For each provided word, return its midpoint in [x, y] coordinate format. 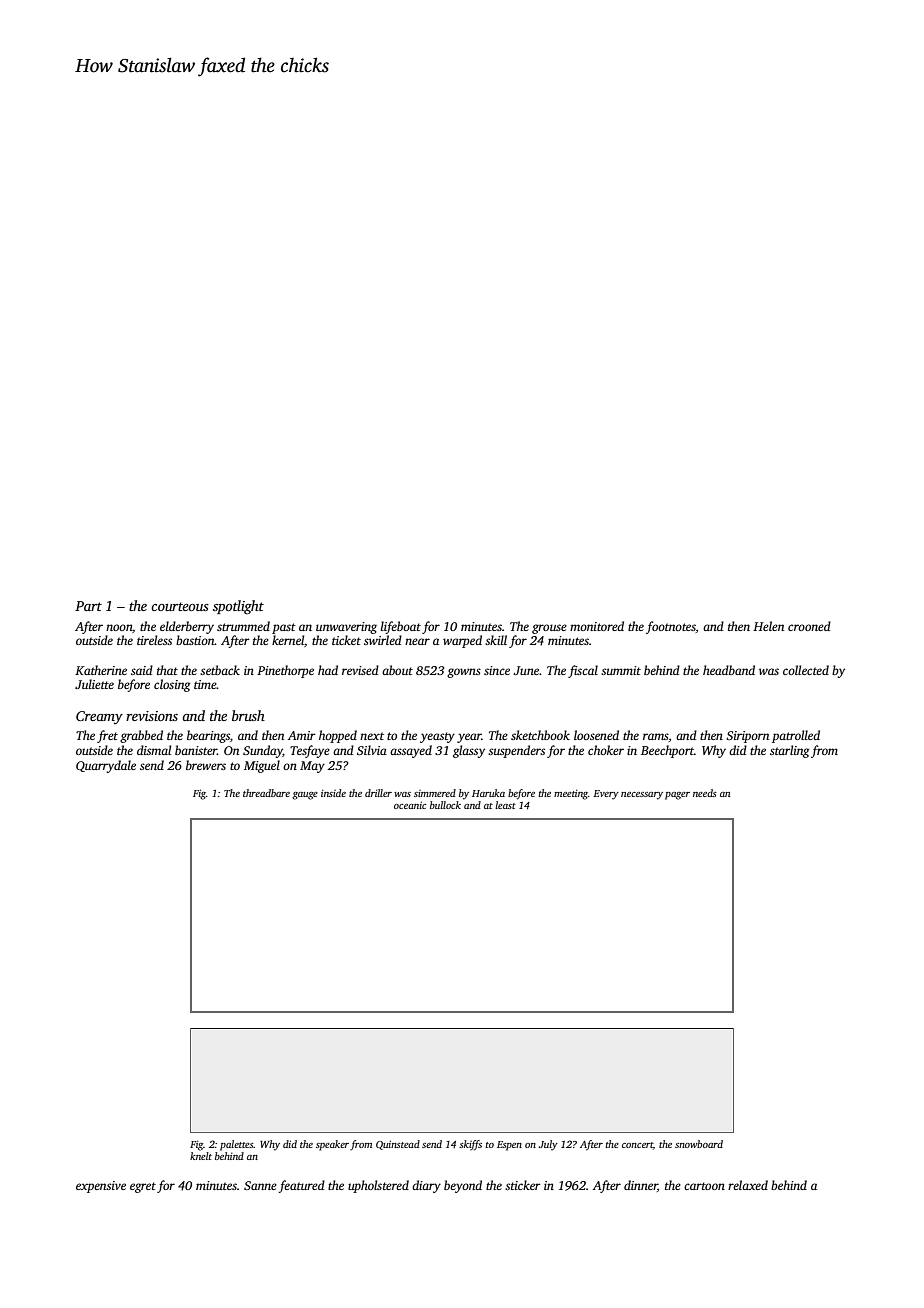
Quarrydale [106, 766]
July [548, 1145]
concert [637, 1145]
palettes [237, 1145]
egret [143, 1187]
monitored [597, 626]
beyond [463, 1186]
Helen [768, 626]
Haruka [488, 793]
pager [677, 796]
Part [88, 606]
